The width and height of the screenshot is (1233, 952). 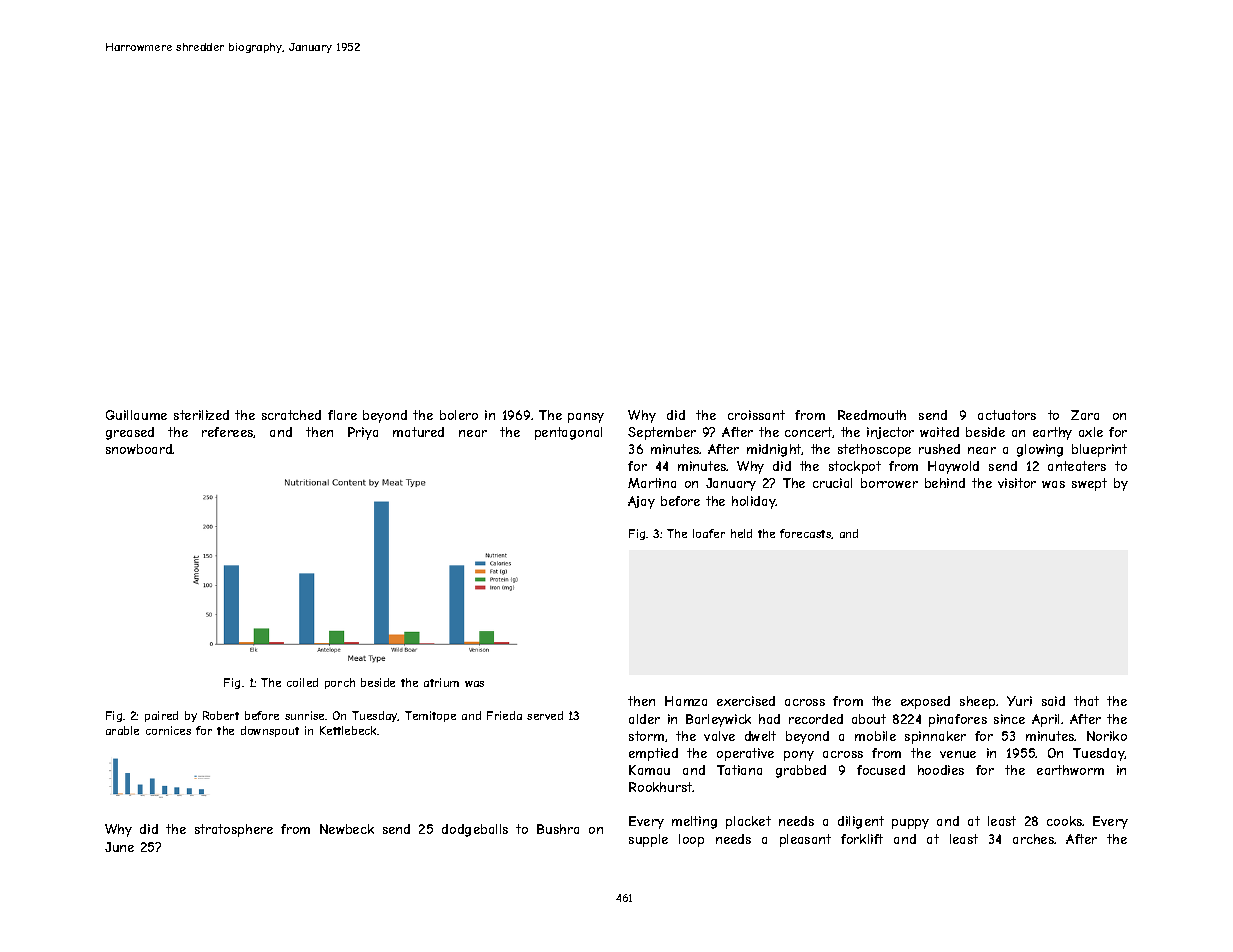 What do you see at coordinates (691, 840) in the screenshot?
I see `loop` at bounding box center [691, 840].
